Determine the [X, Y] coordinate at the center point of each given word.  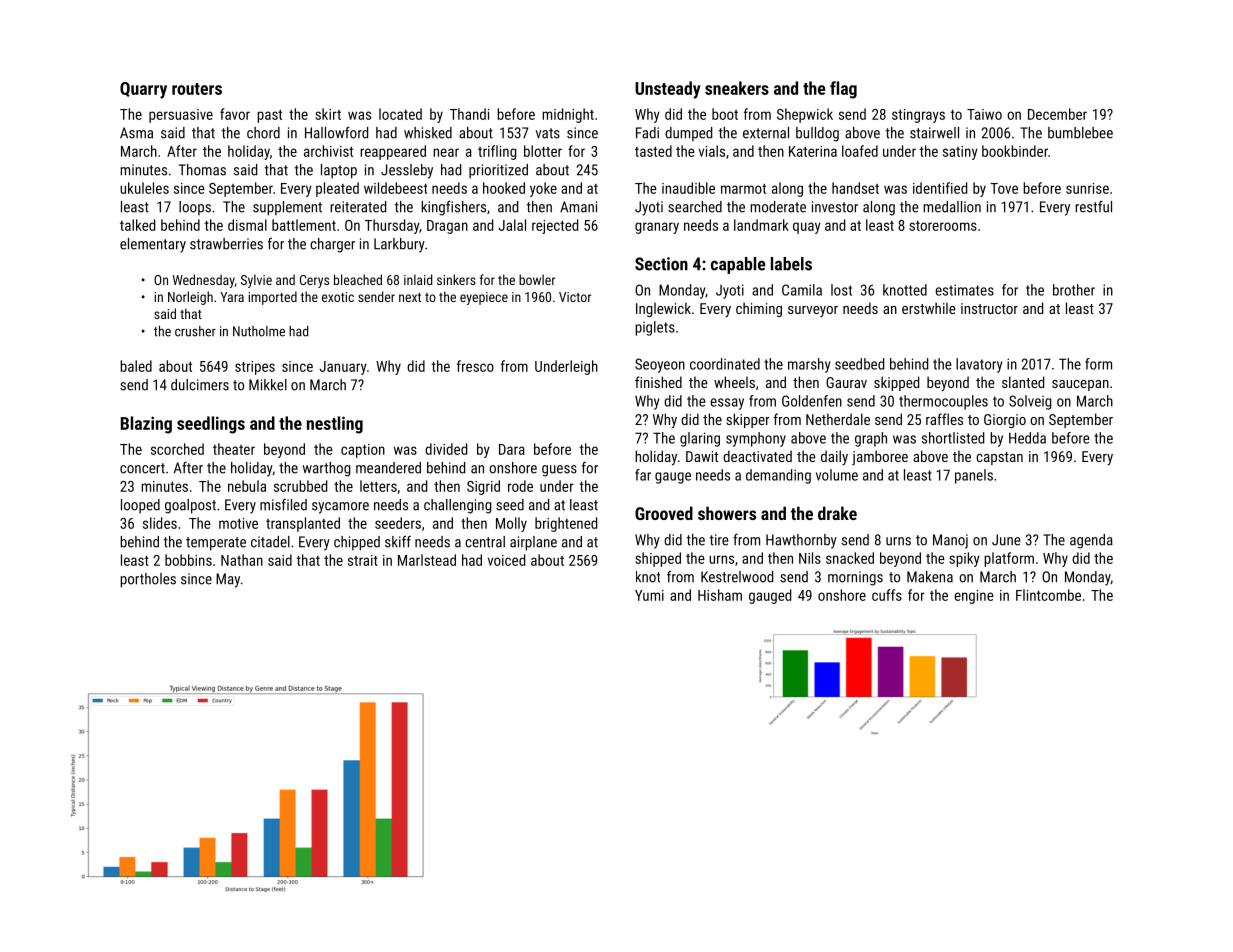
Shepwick [805, 115]
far [643, 475]
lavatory [979, 365]
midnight [568, 115]
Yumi [649, 595]
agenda [1091, 541]
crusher [195, 331]
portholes [148, 580]
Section [661, 264]
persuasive [181, 116]
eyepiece [484, 298]
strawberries [226, 244]
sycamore [340, 508]
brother [1074, 290]
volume [837, 475]
